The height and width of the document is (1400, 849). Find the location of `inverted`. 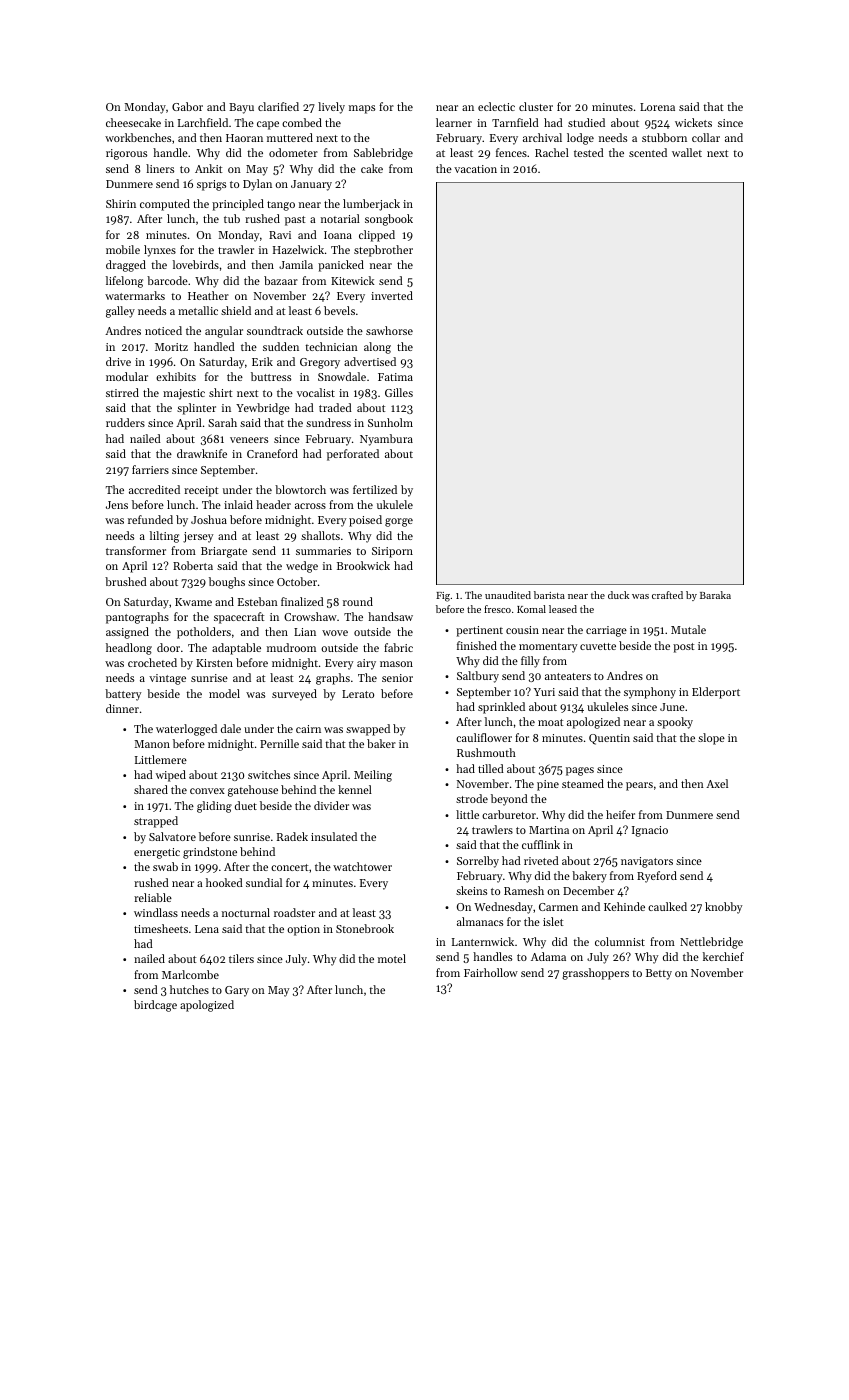

inverted is located at coordinates (392, 295).
